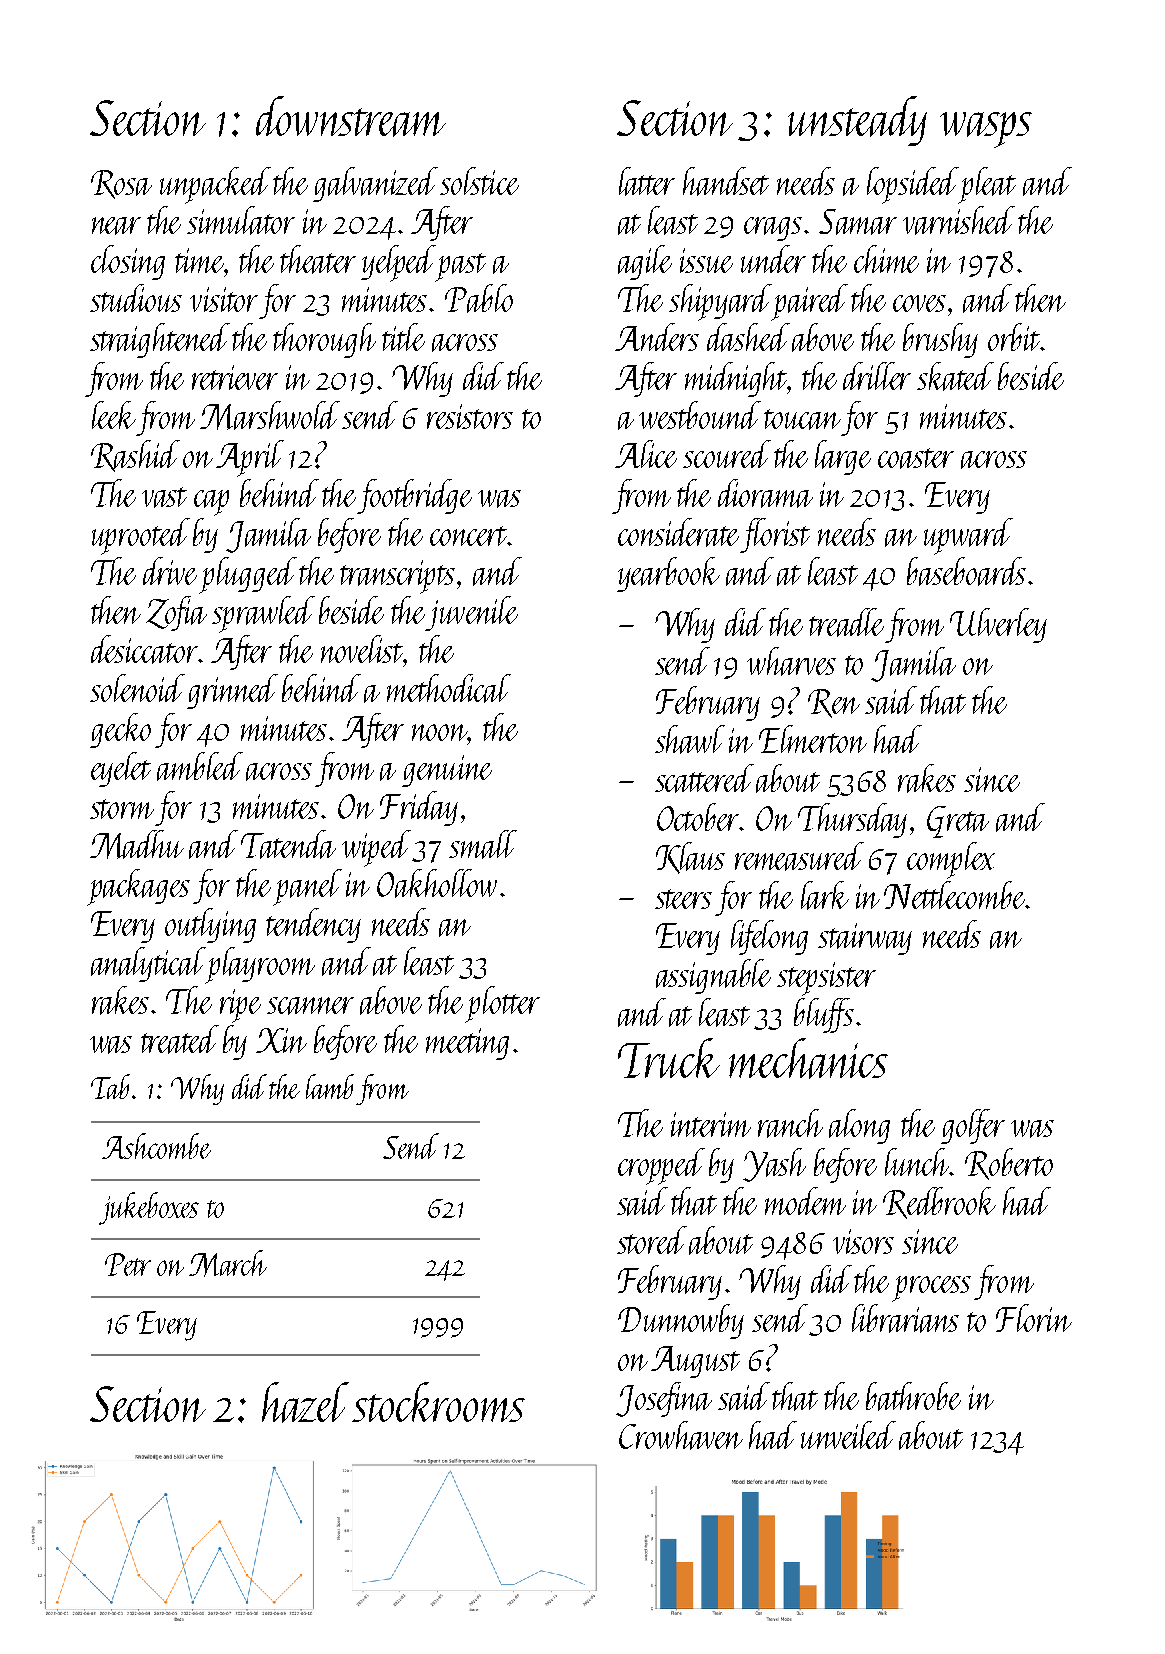 Image resolution: width=1165 pixels, height=1654 pixels. I want to click on Rosa, so click(121, 184).
